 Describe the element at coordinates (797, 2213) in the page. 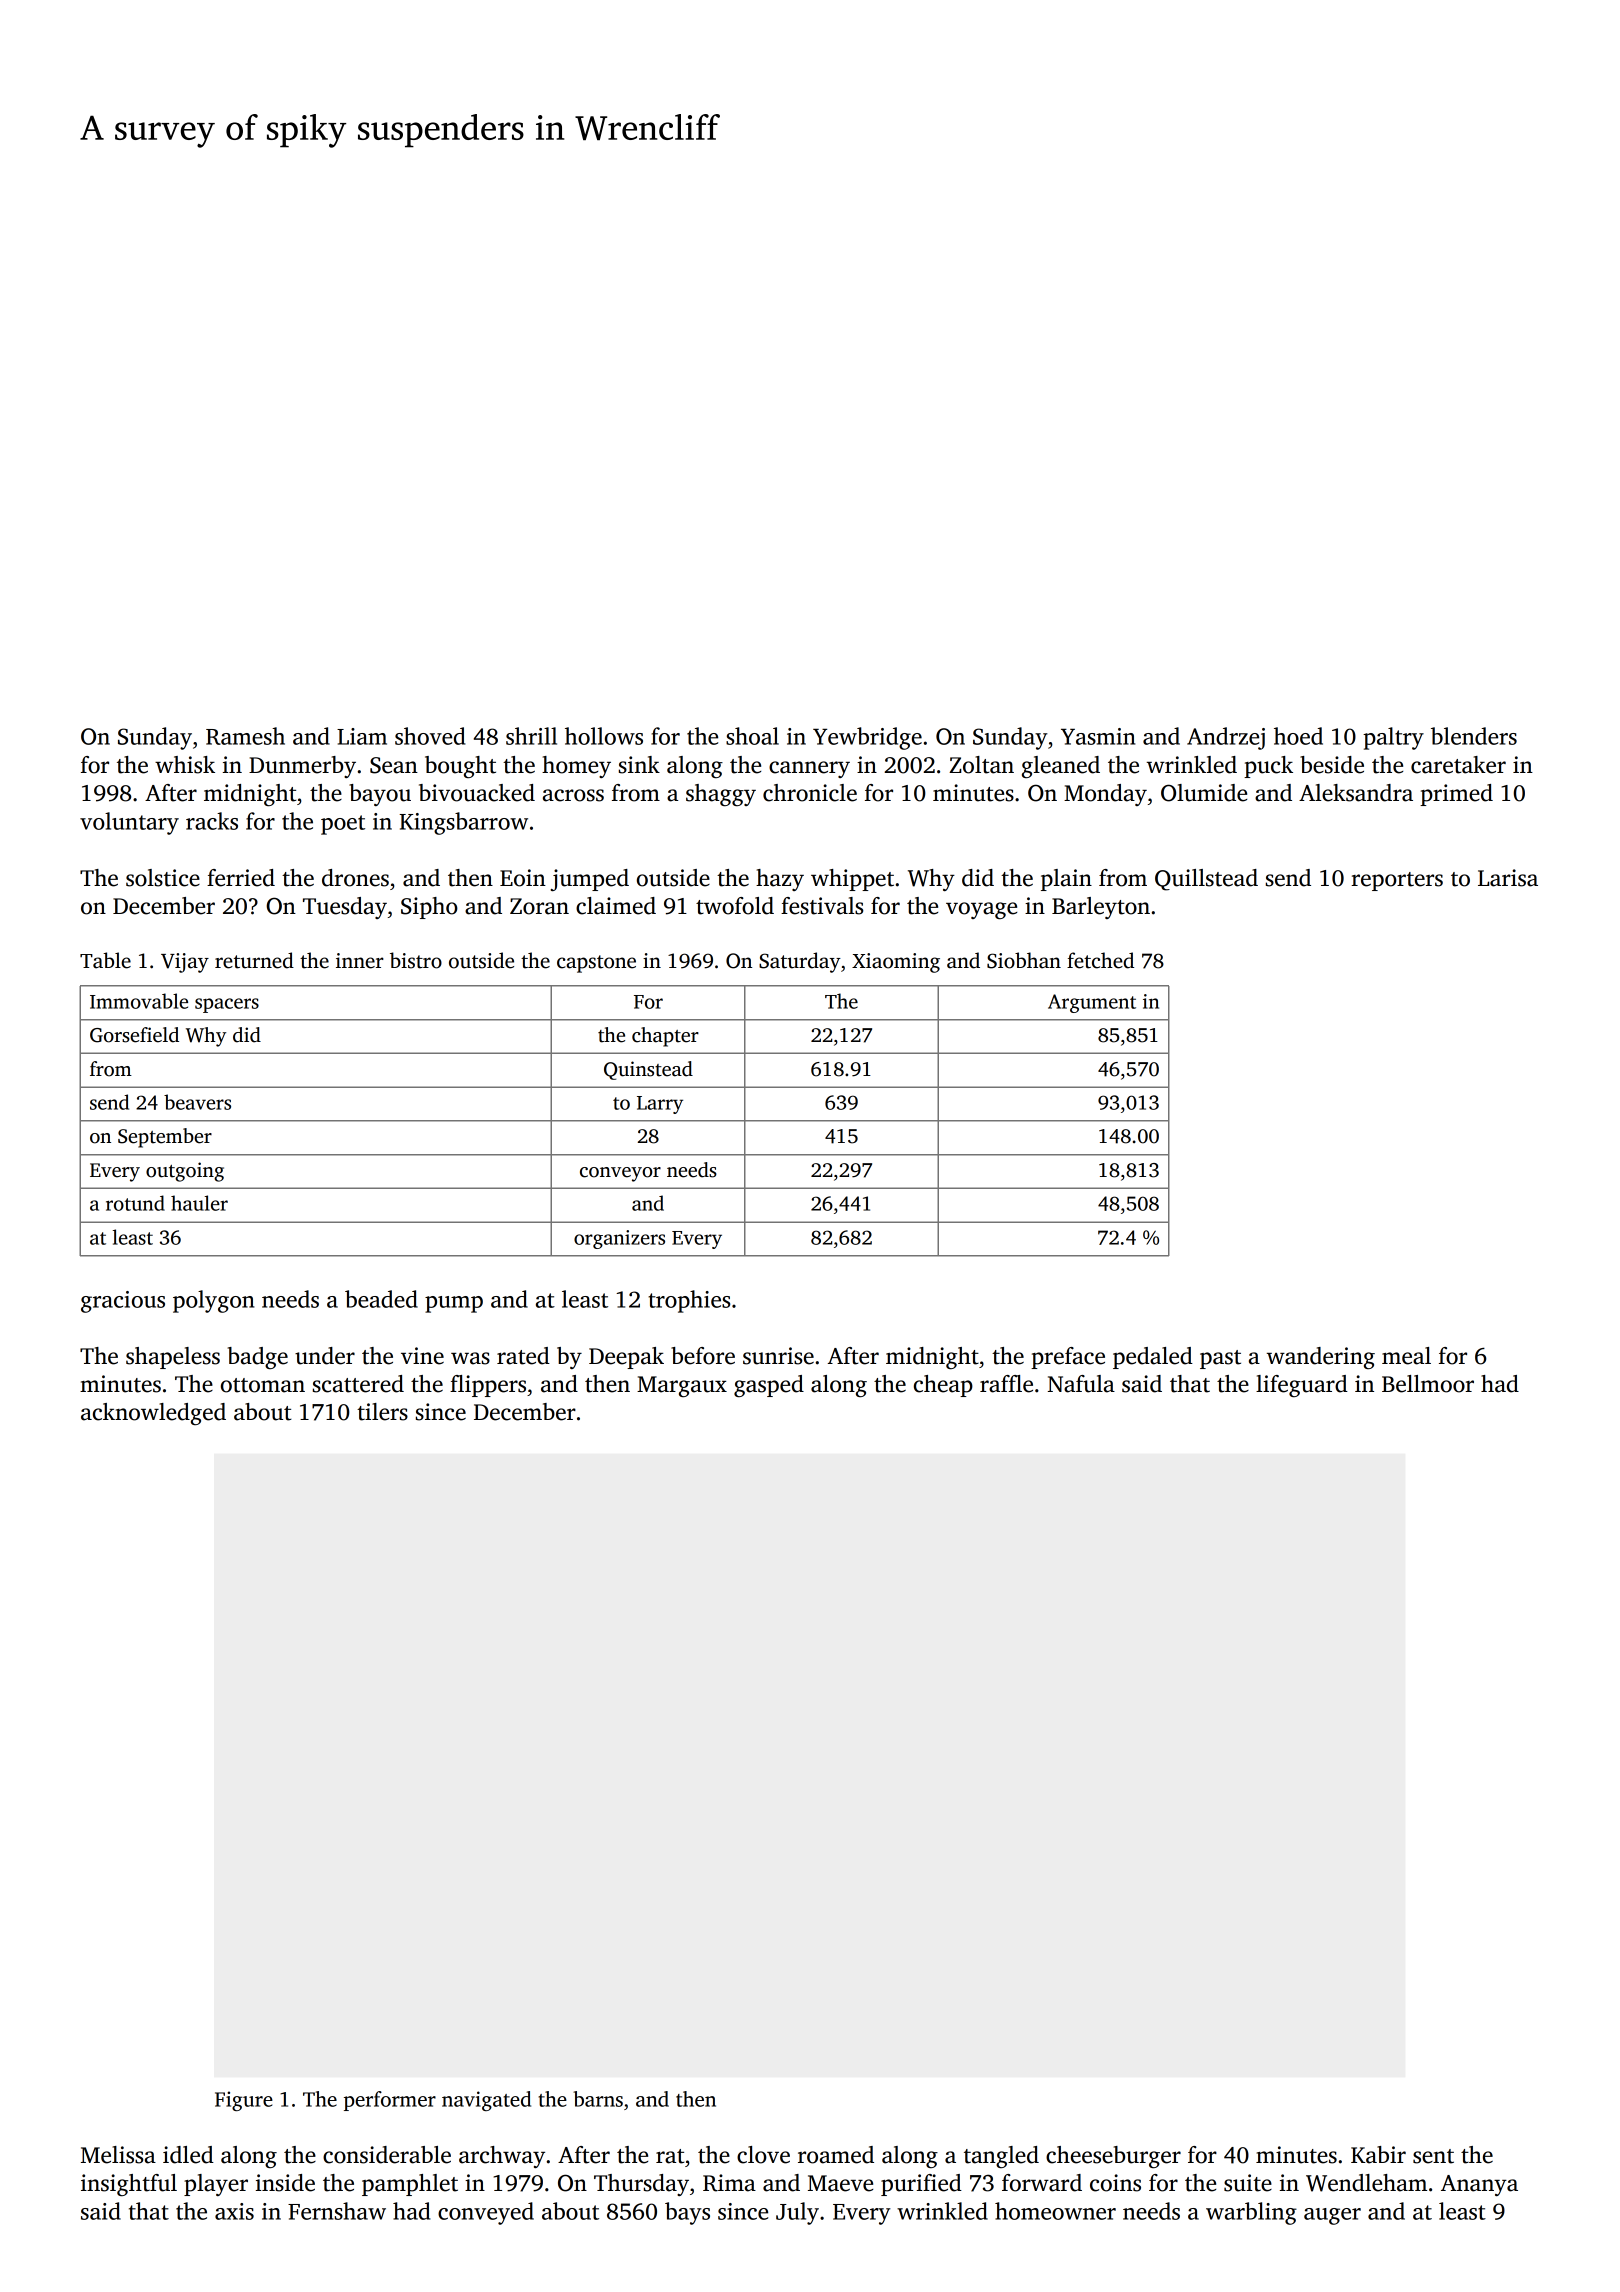

I see `July` at that location.
